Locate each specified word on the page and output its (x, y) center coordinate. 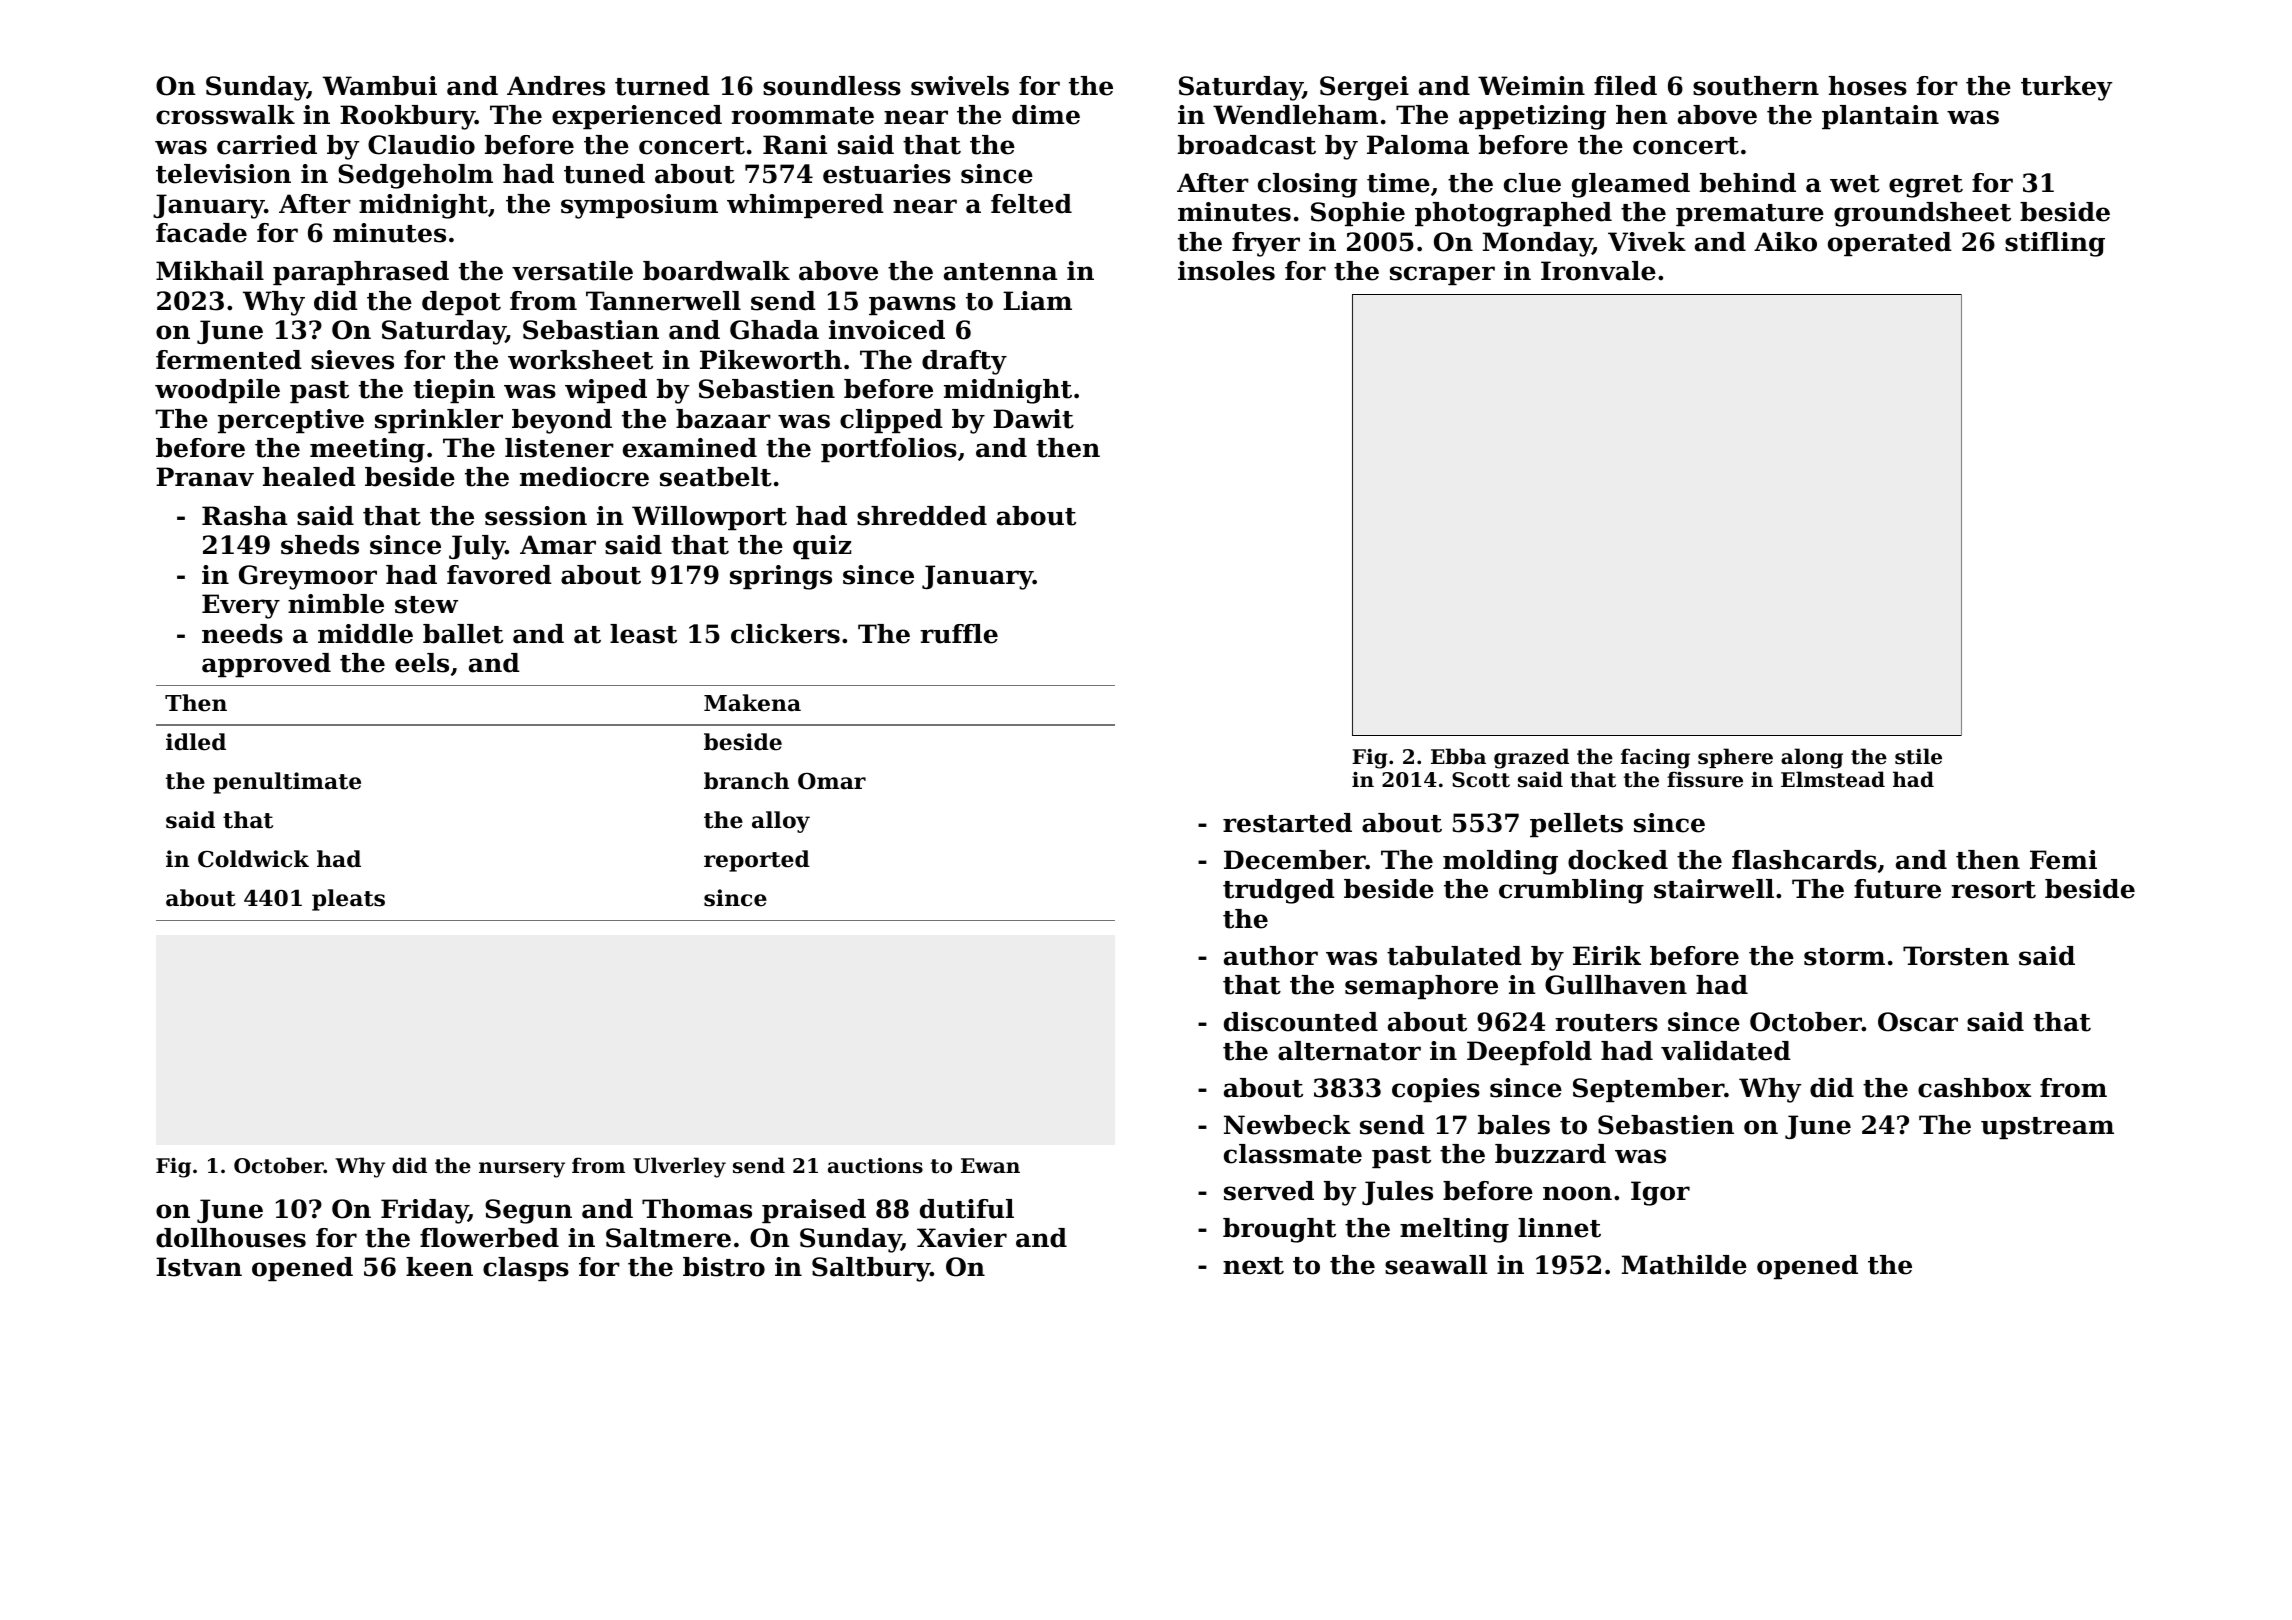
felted (1031, 204)
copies (1436, 1090)
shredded (922, 516)
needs (242, 634)
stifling (2055, 244)
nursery (522, 1170)
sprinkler (439, 421)
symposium (639, 206)
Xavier (962, 1238)
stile (1918, 756)
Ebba (1458, 756)
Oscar (1918, 1022)
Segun (528, 1211)
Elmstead (1833, 779)
